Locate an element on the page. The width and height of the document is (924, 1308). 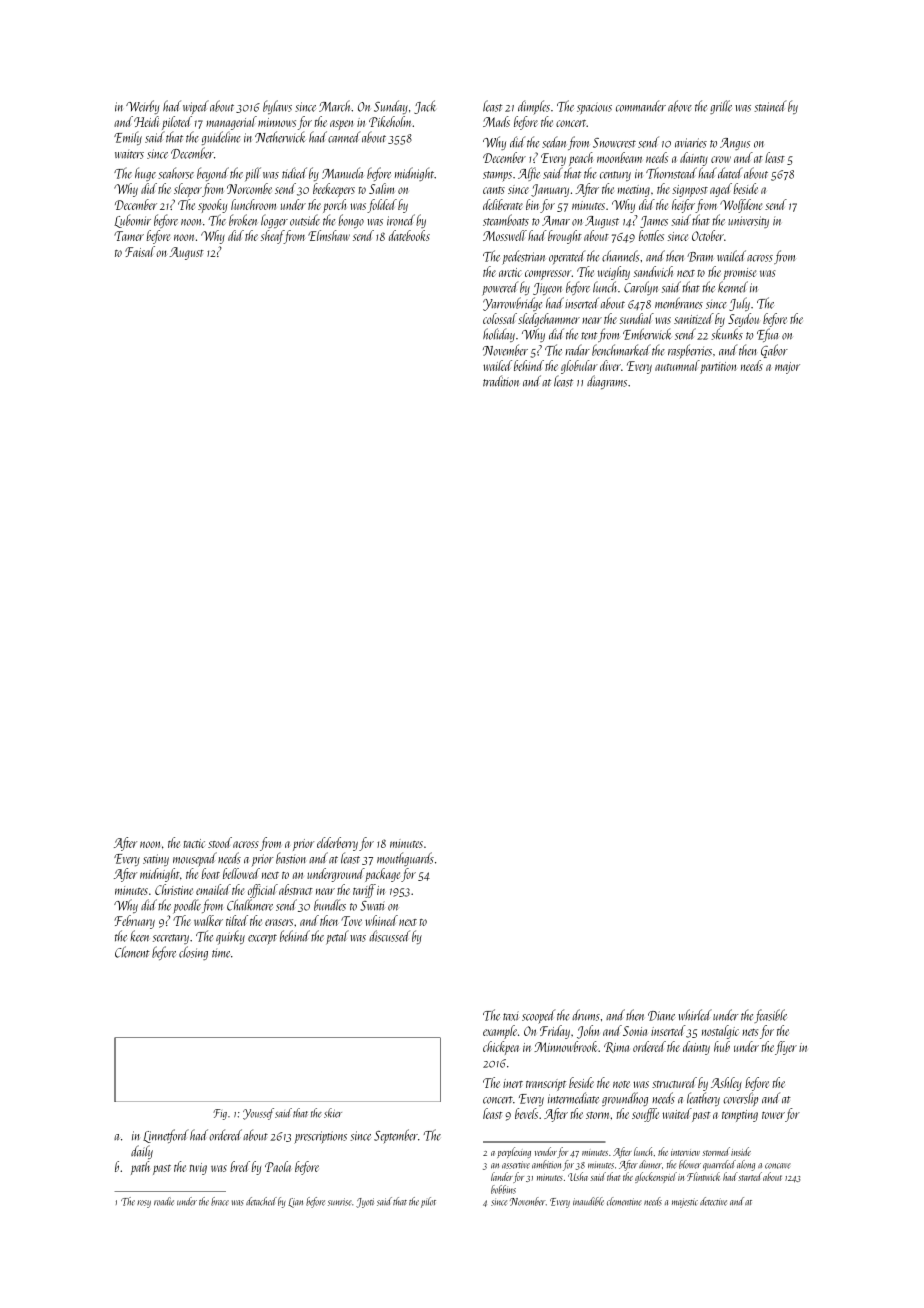
whirled is located at coordinates (695, 1015).
